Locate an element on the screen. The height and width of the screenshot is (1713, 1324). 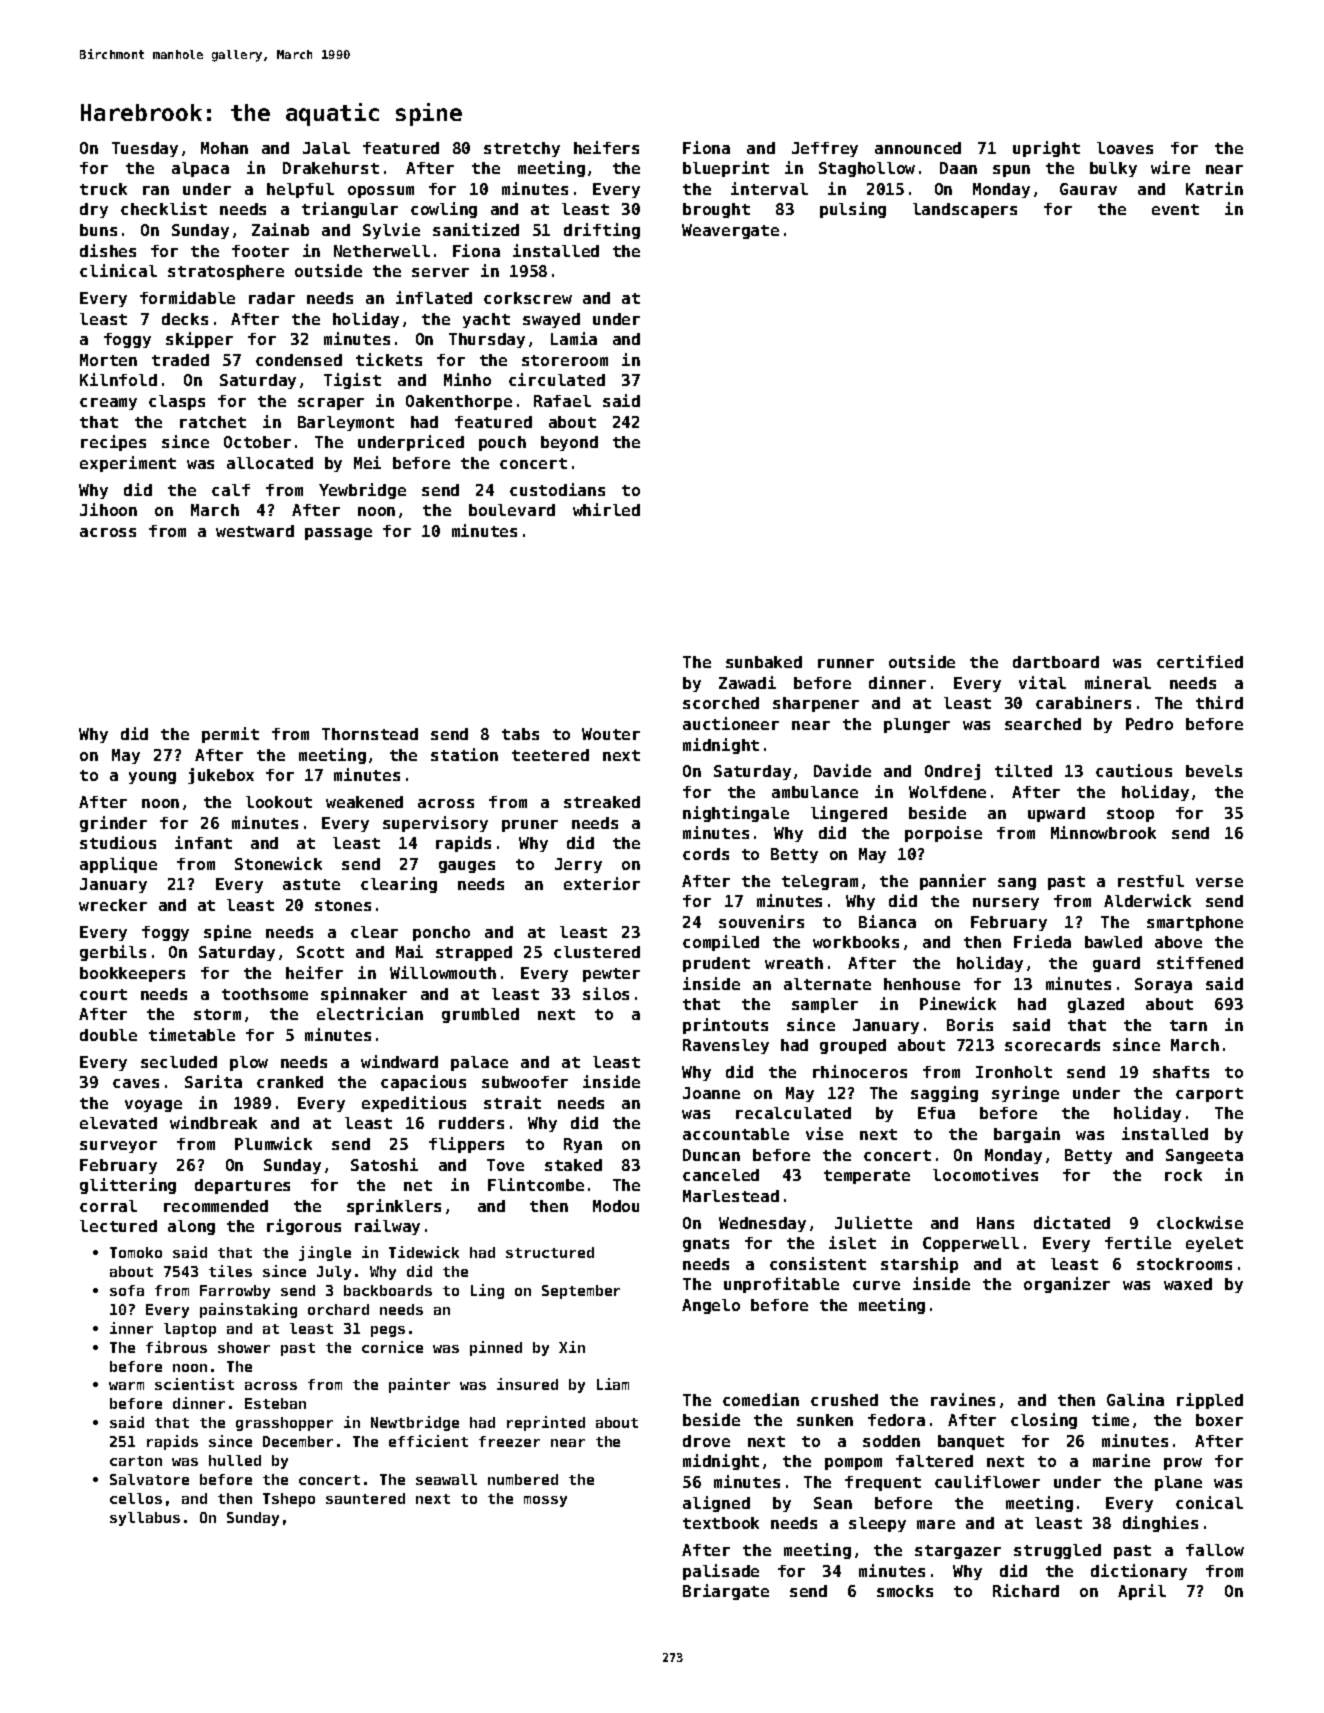
restful is located at coordinates (1151, 881).
